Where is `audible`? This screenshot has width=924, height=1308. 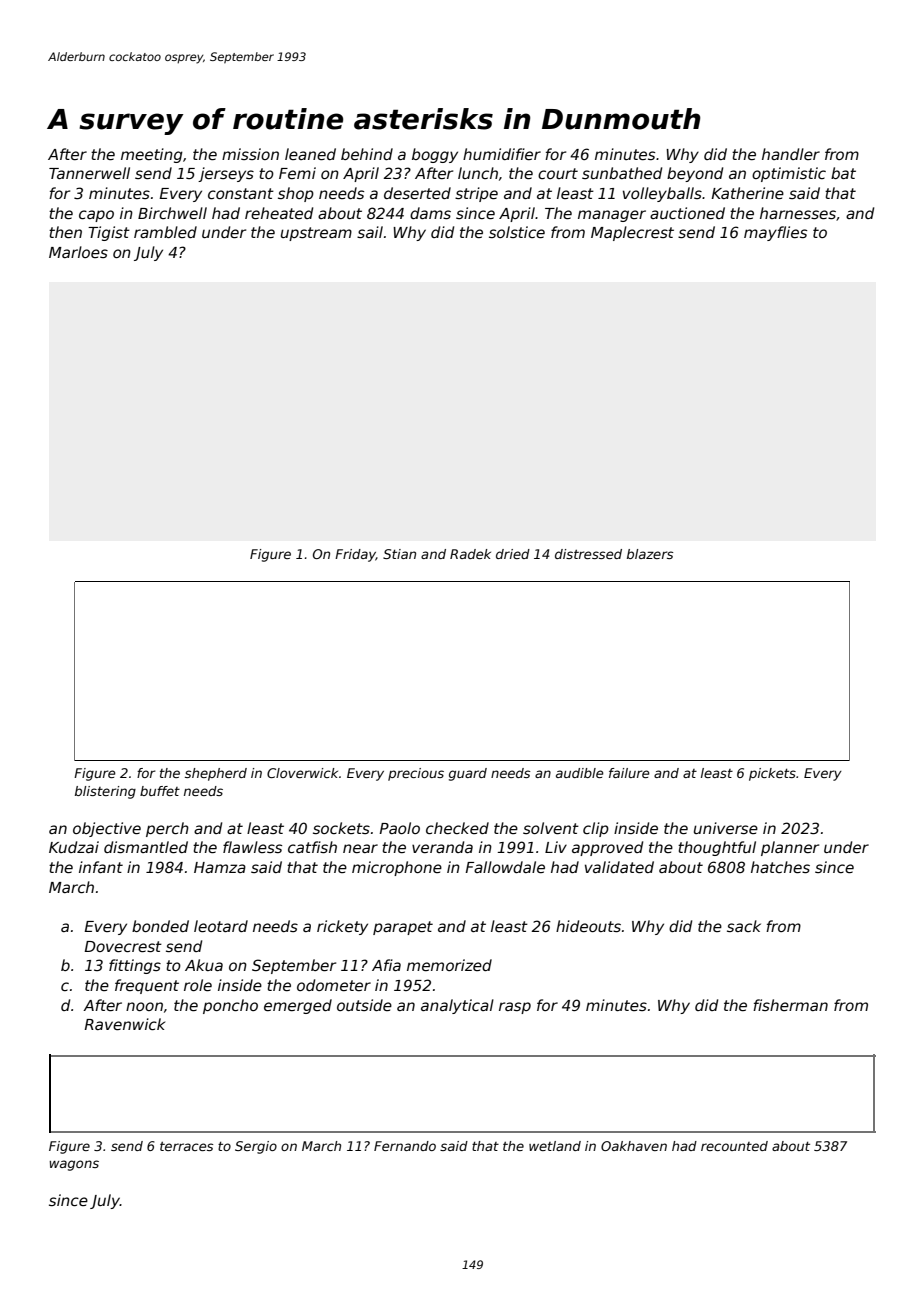 audible is located at coordinates (580, 773).
